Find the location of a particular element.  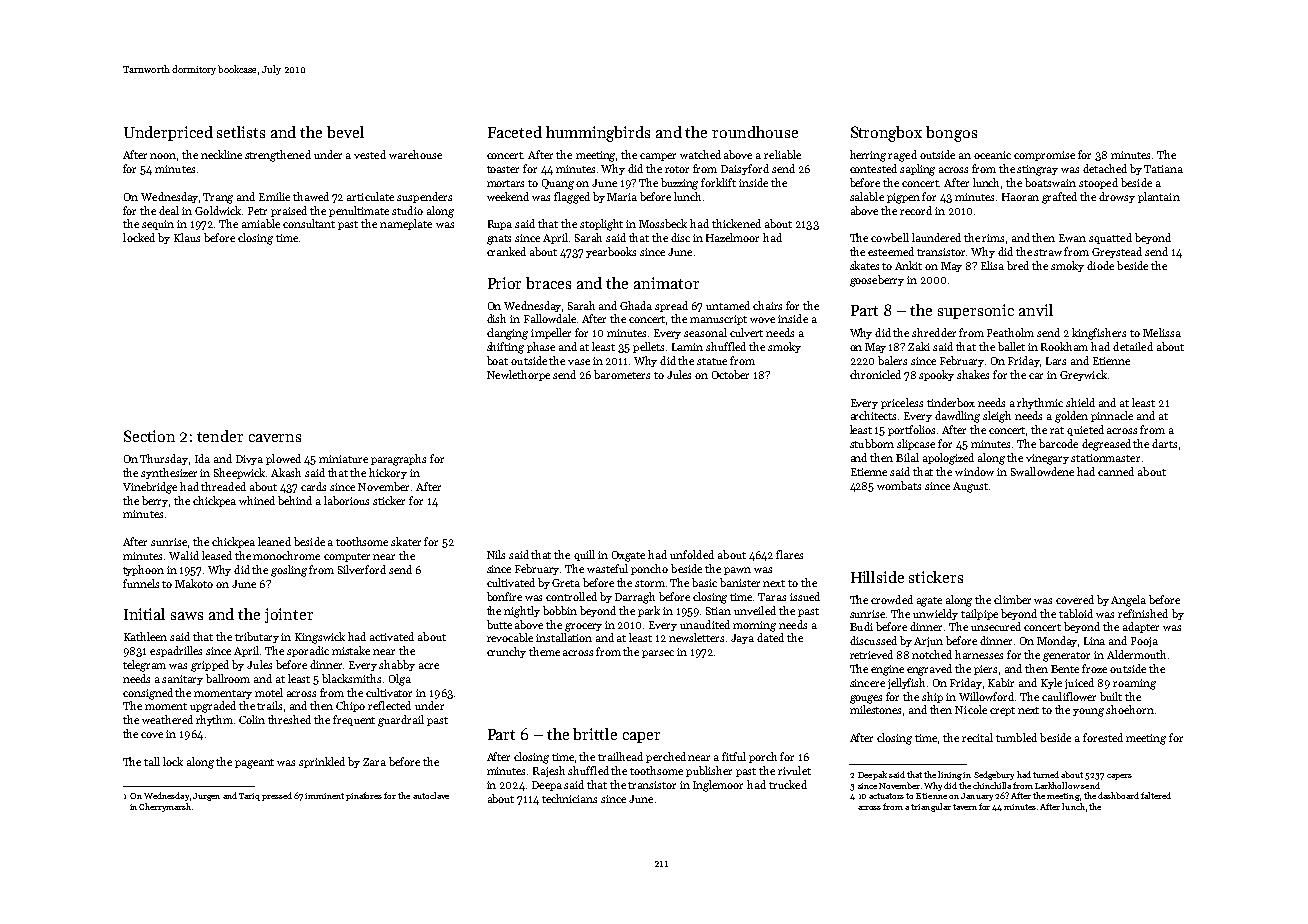

Haoran is located at coordinates (1020, 197).
